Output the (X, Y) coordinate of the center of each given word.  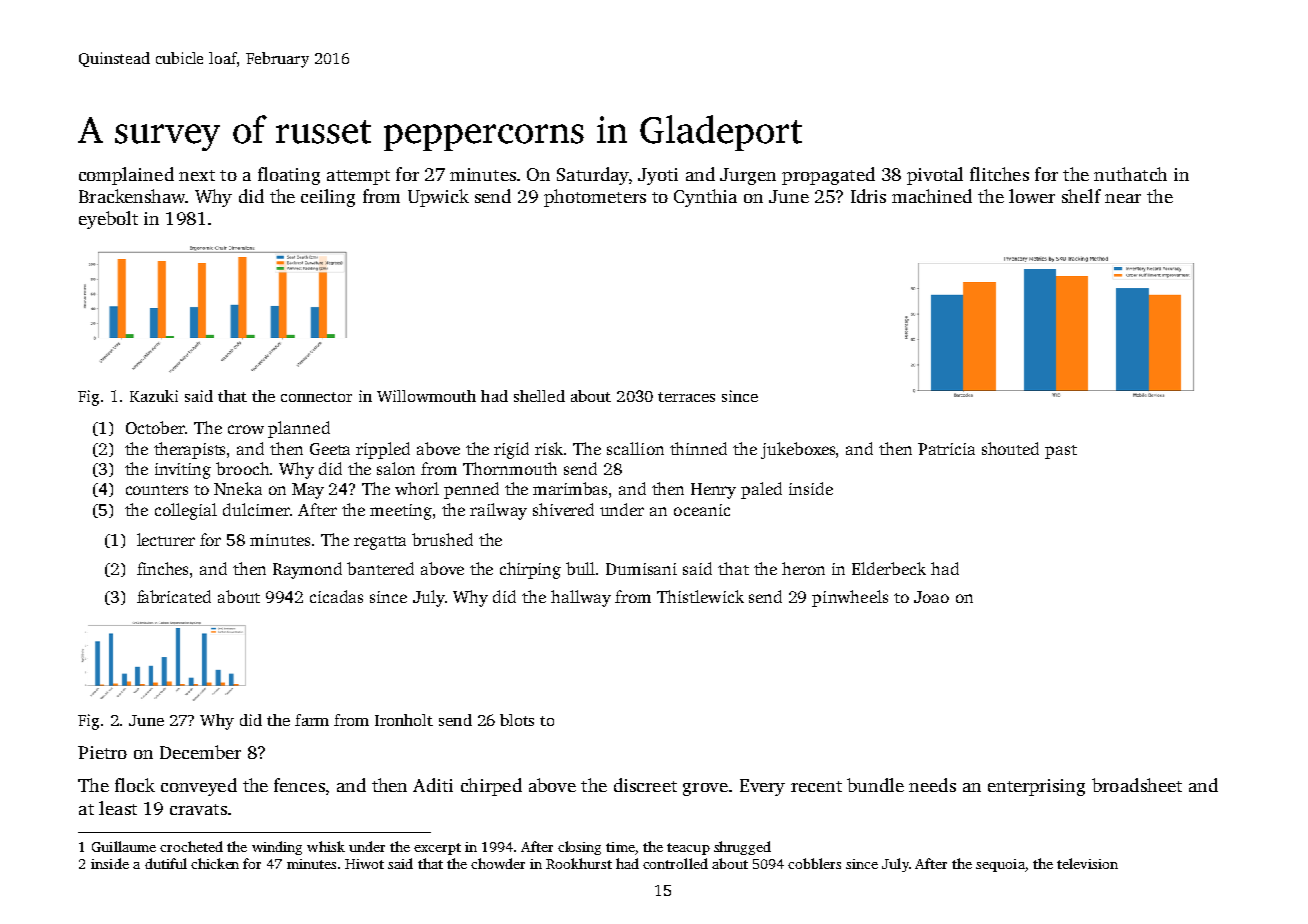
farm (312, 720)
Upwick (438, 198)
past (1061, 452)
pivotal (935, 176)
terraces (686, 397)
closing (579, 848)
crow (246, 429)
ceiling (328, 198)
